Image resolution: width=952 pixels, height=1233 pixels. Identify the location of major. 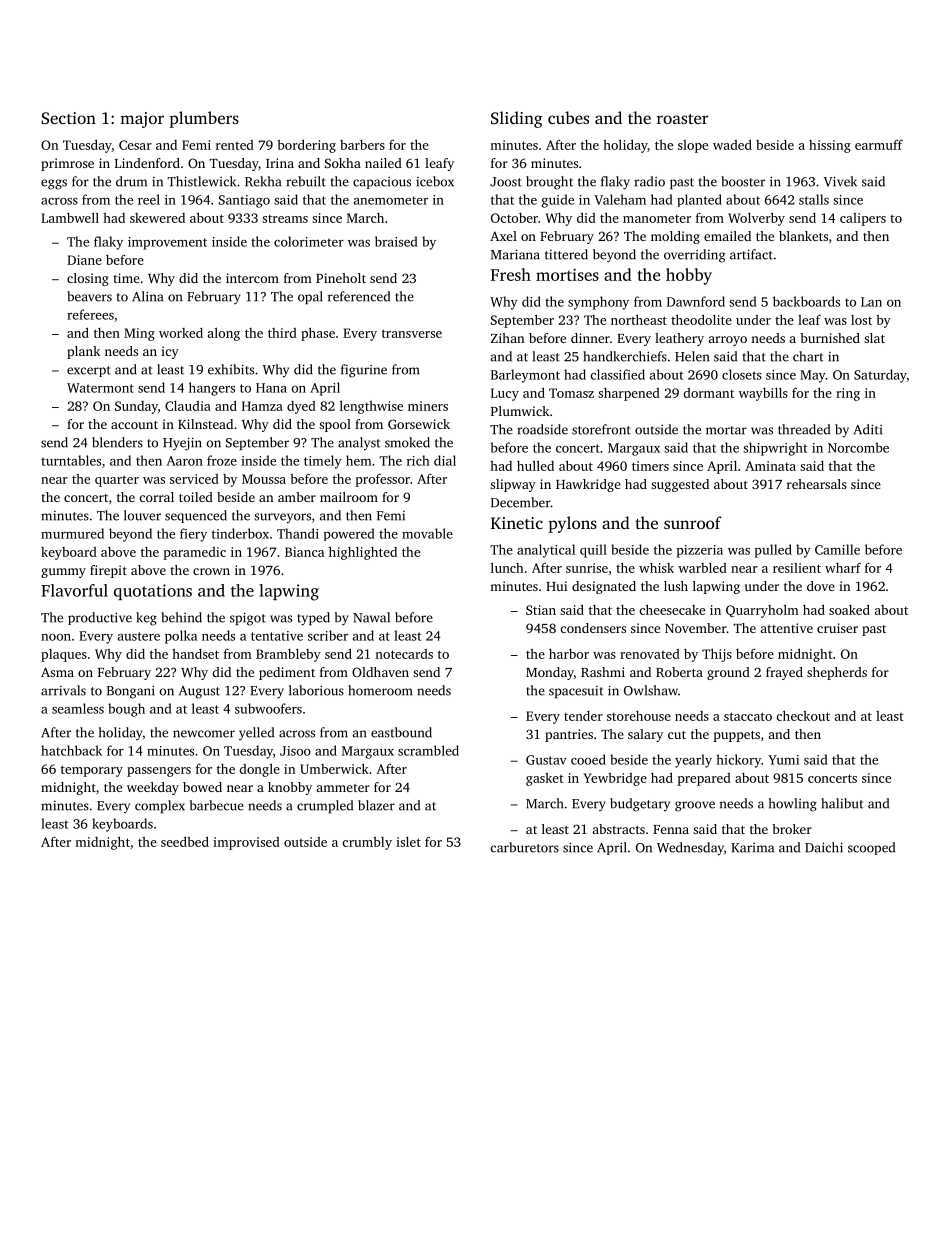
(142, 120).
